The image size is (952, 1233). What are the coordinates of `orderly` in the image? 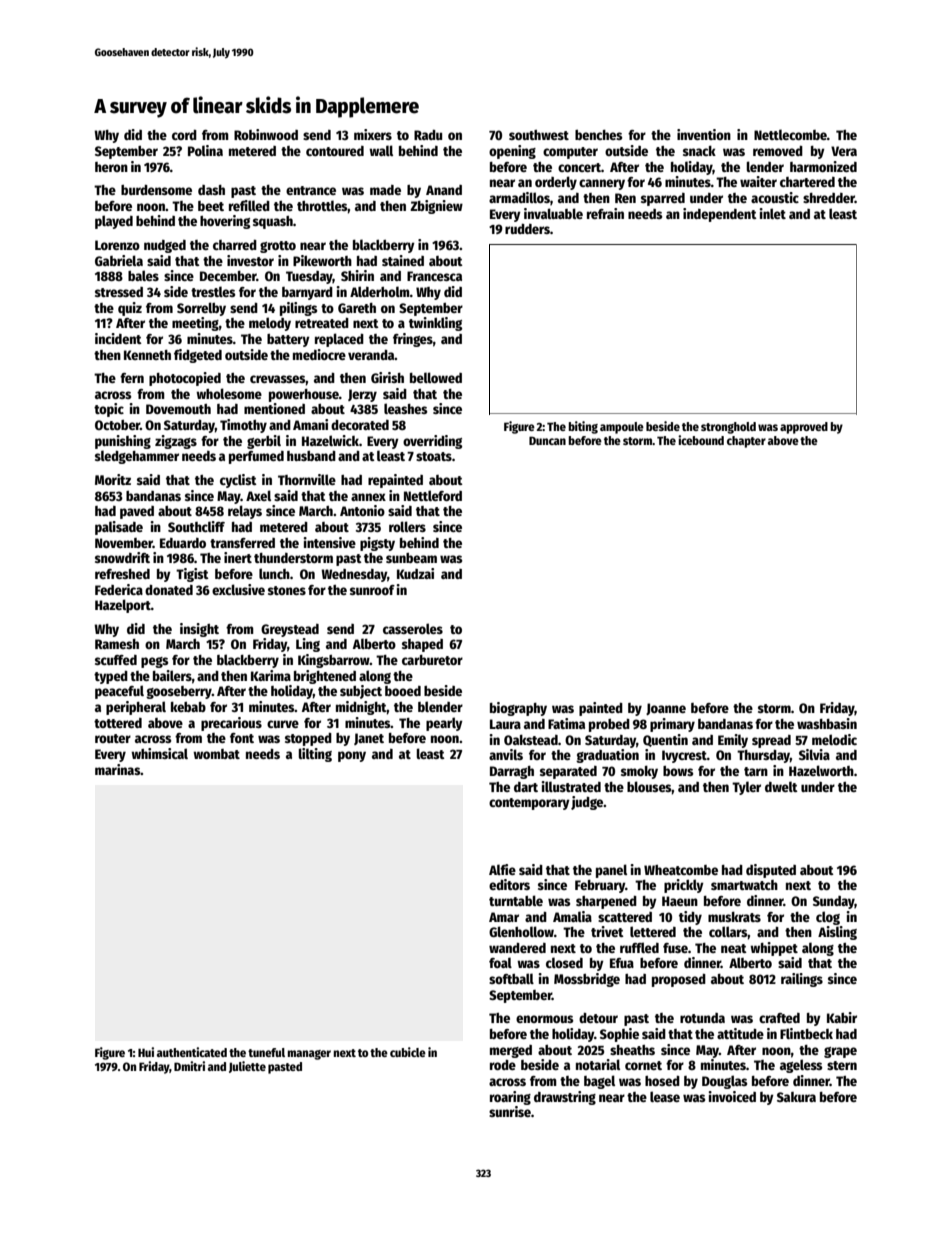 It's located at (556, 183).
